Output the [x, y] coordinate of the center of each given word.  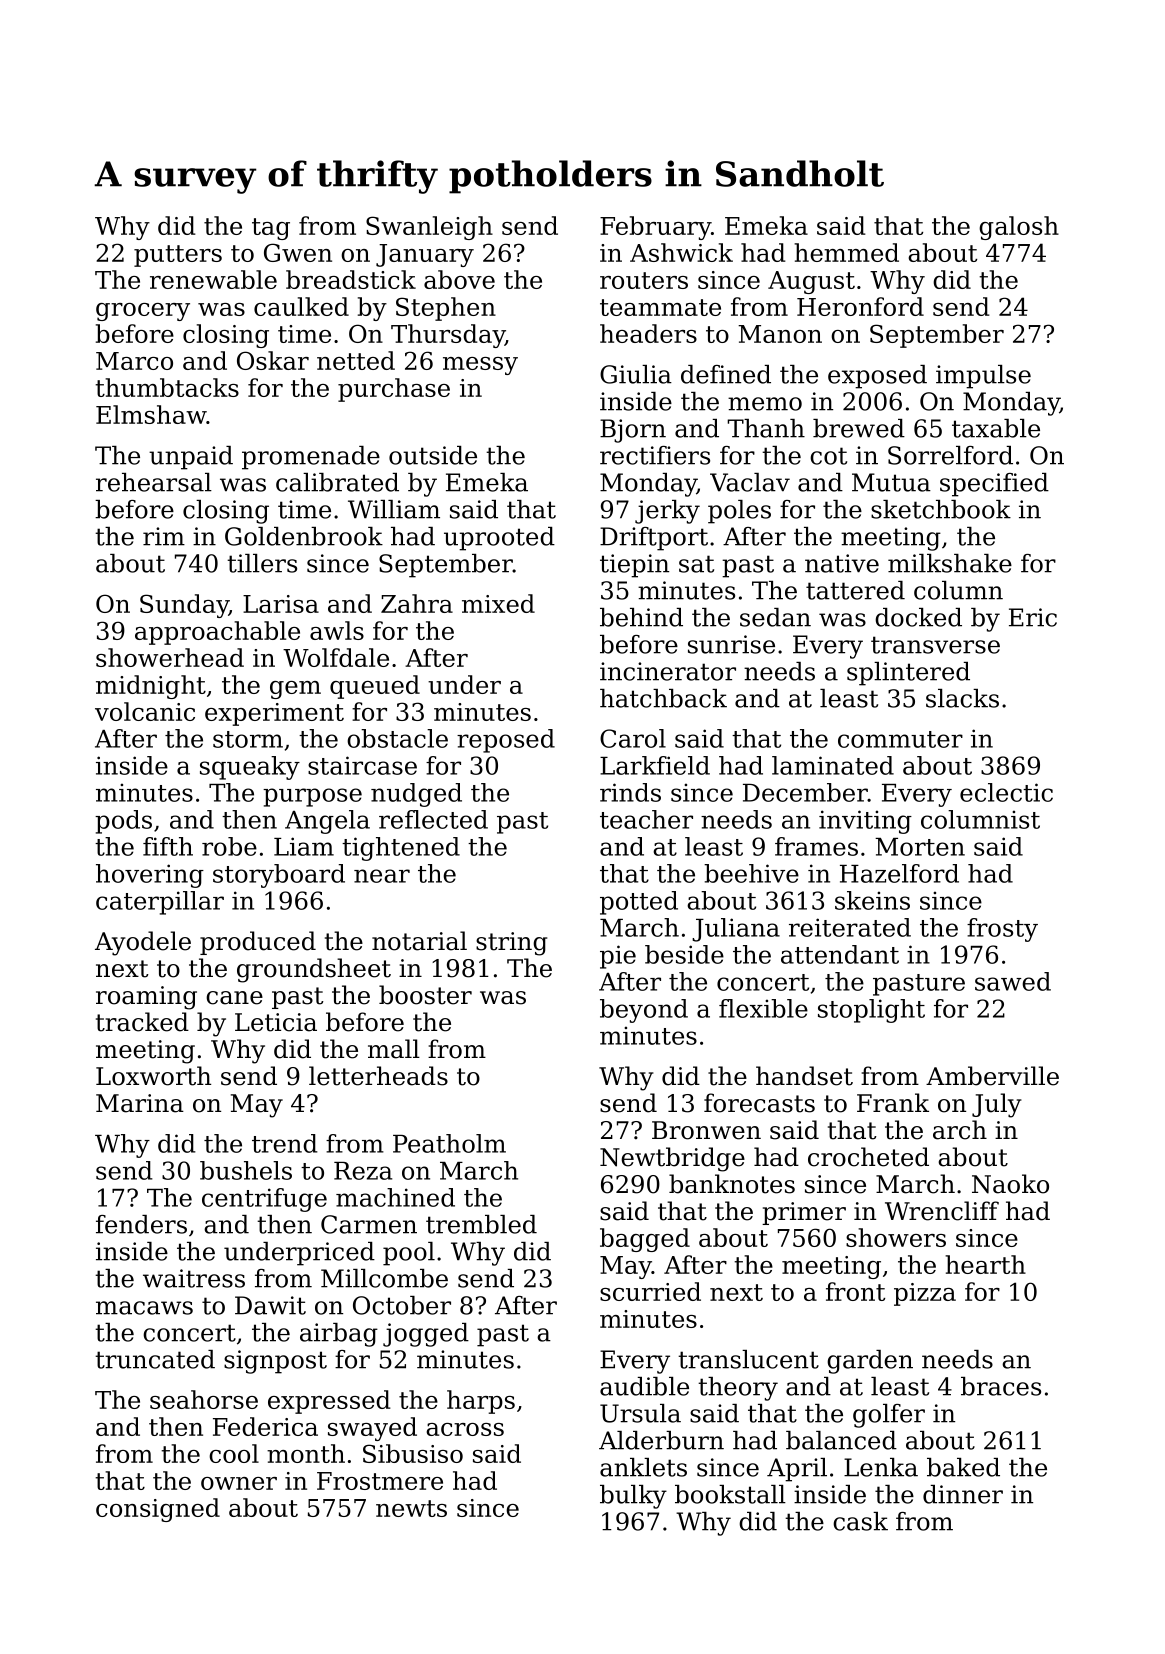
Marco [134, 361]
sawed [1013, 981]
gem [295, 690]
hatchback [663, 698]
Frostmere [380, 1481]
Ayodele [143, 943]
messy [480, 366]
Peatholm [449, 1143]
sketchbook [941, 509]
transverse [935, 645]
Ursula [640, 1413]
